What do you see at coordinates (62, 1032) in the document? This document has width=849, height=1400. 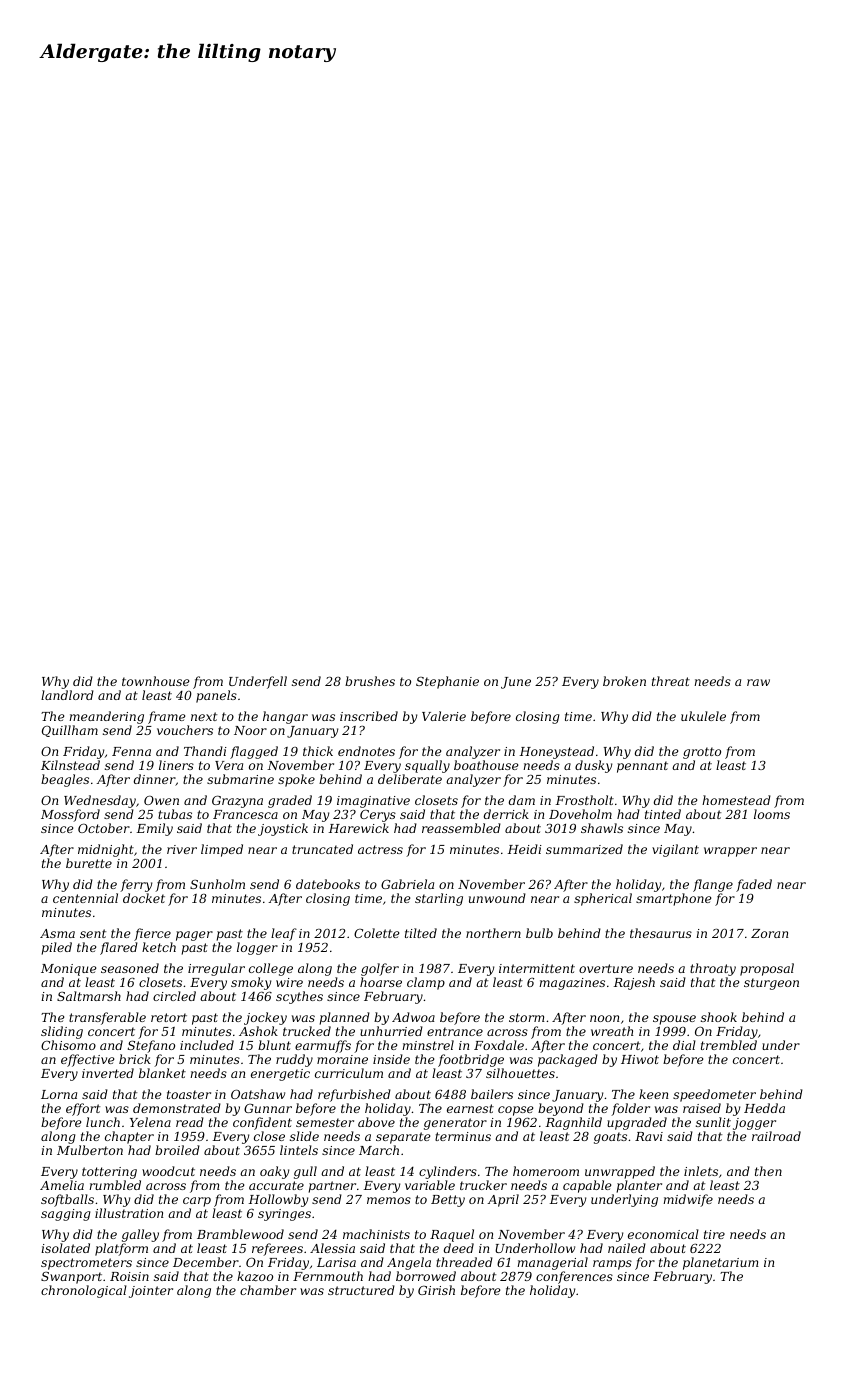 I see `sliding` at bounding box center [62, 1032].
